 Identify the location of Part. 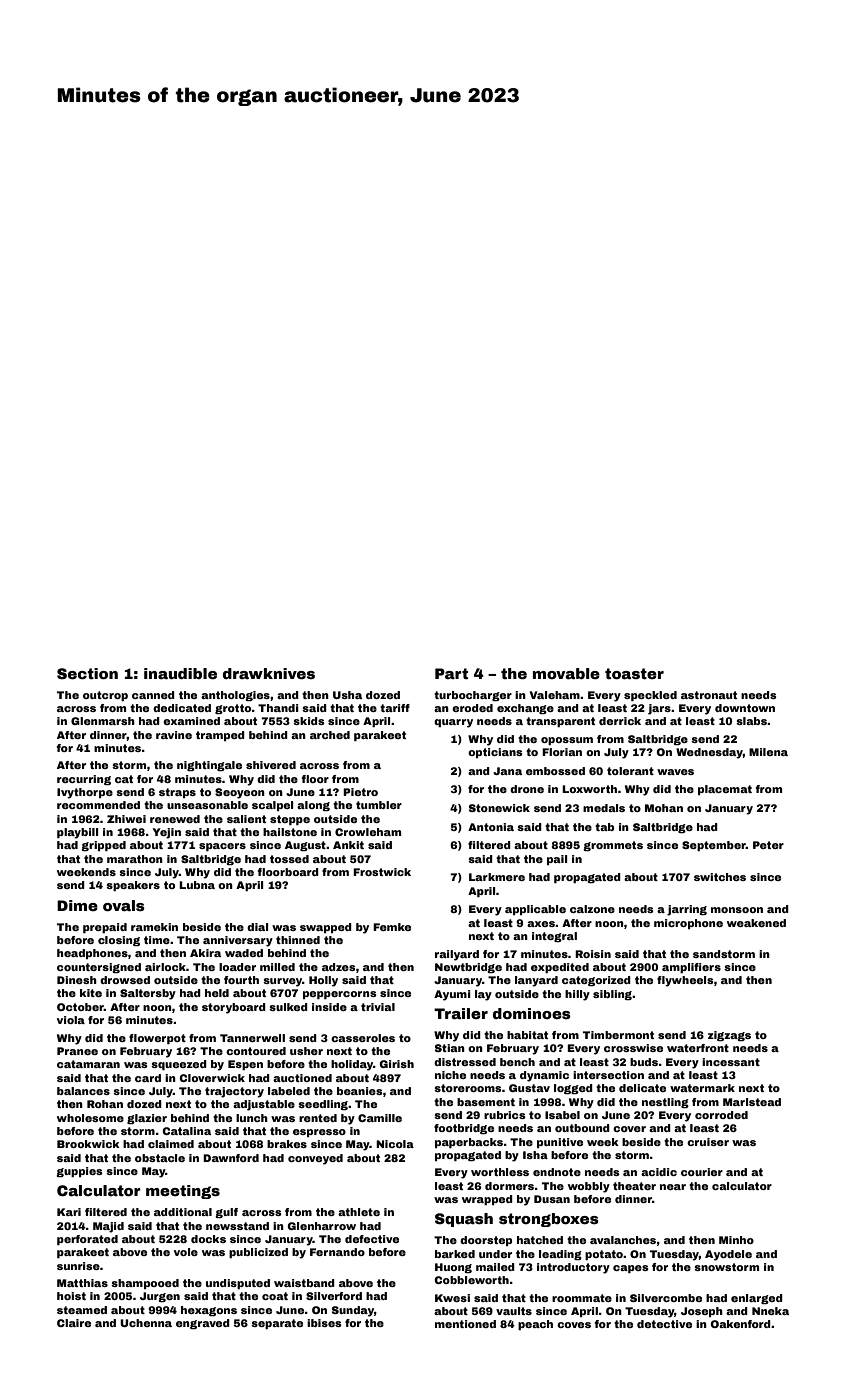
(451, 673).
